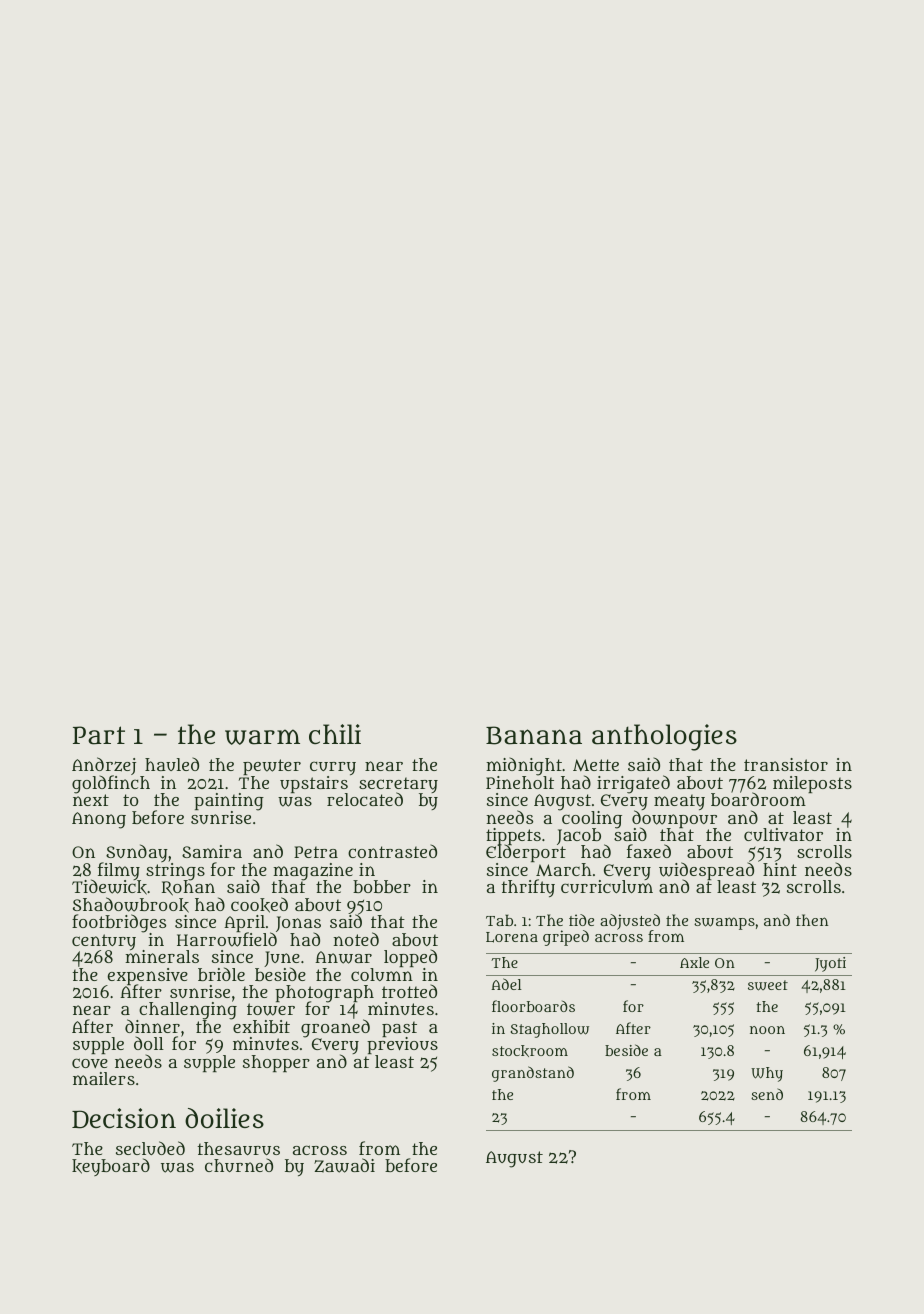 The width and height of the screenshot is (924, 1314). I want to click on cultivator, so click(783, 834).
